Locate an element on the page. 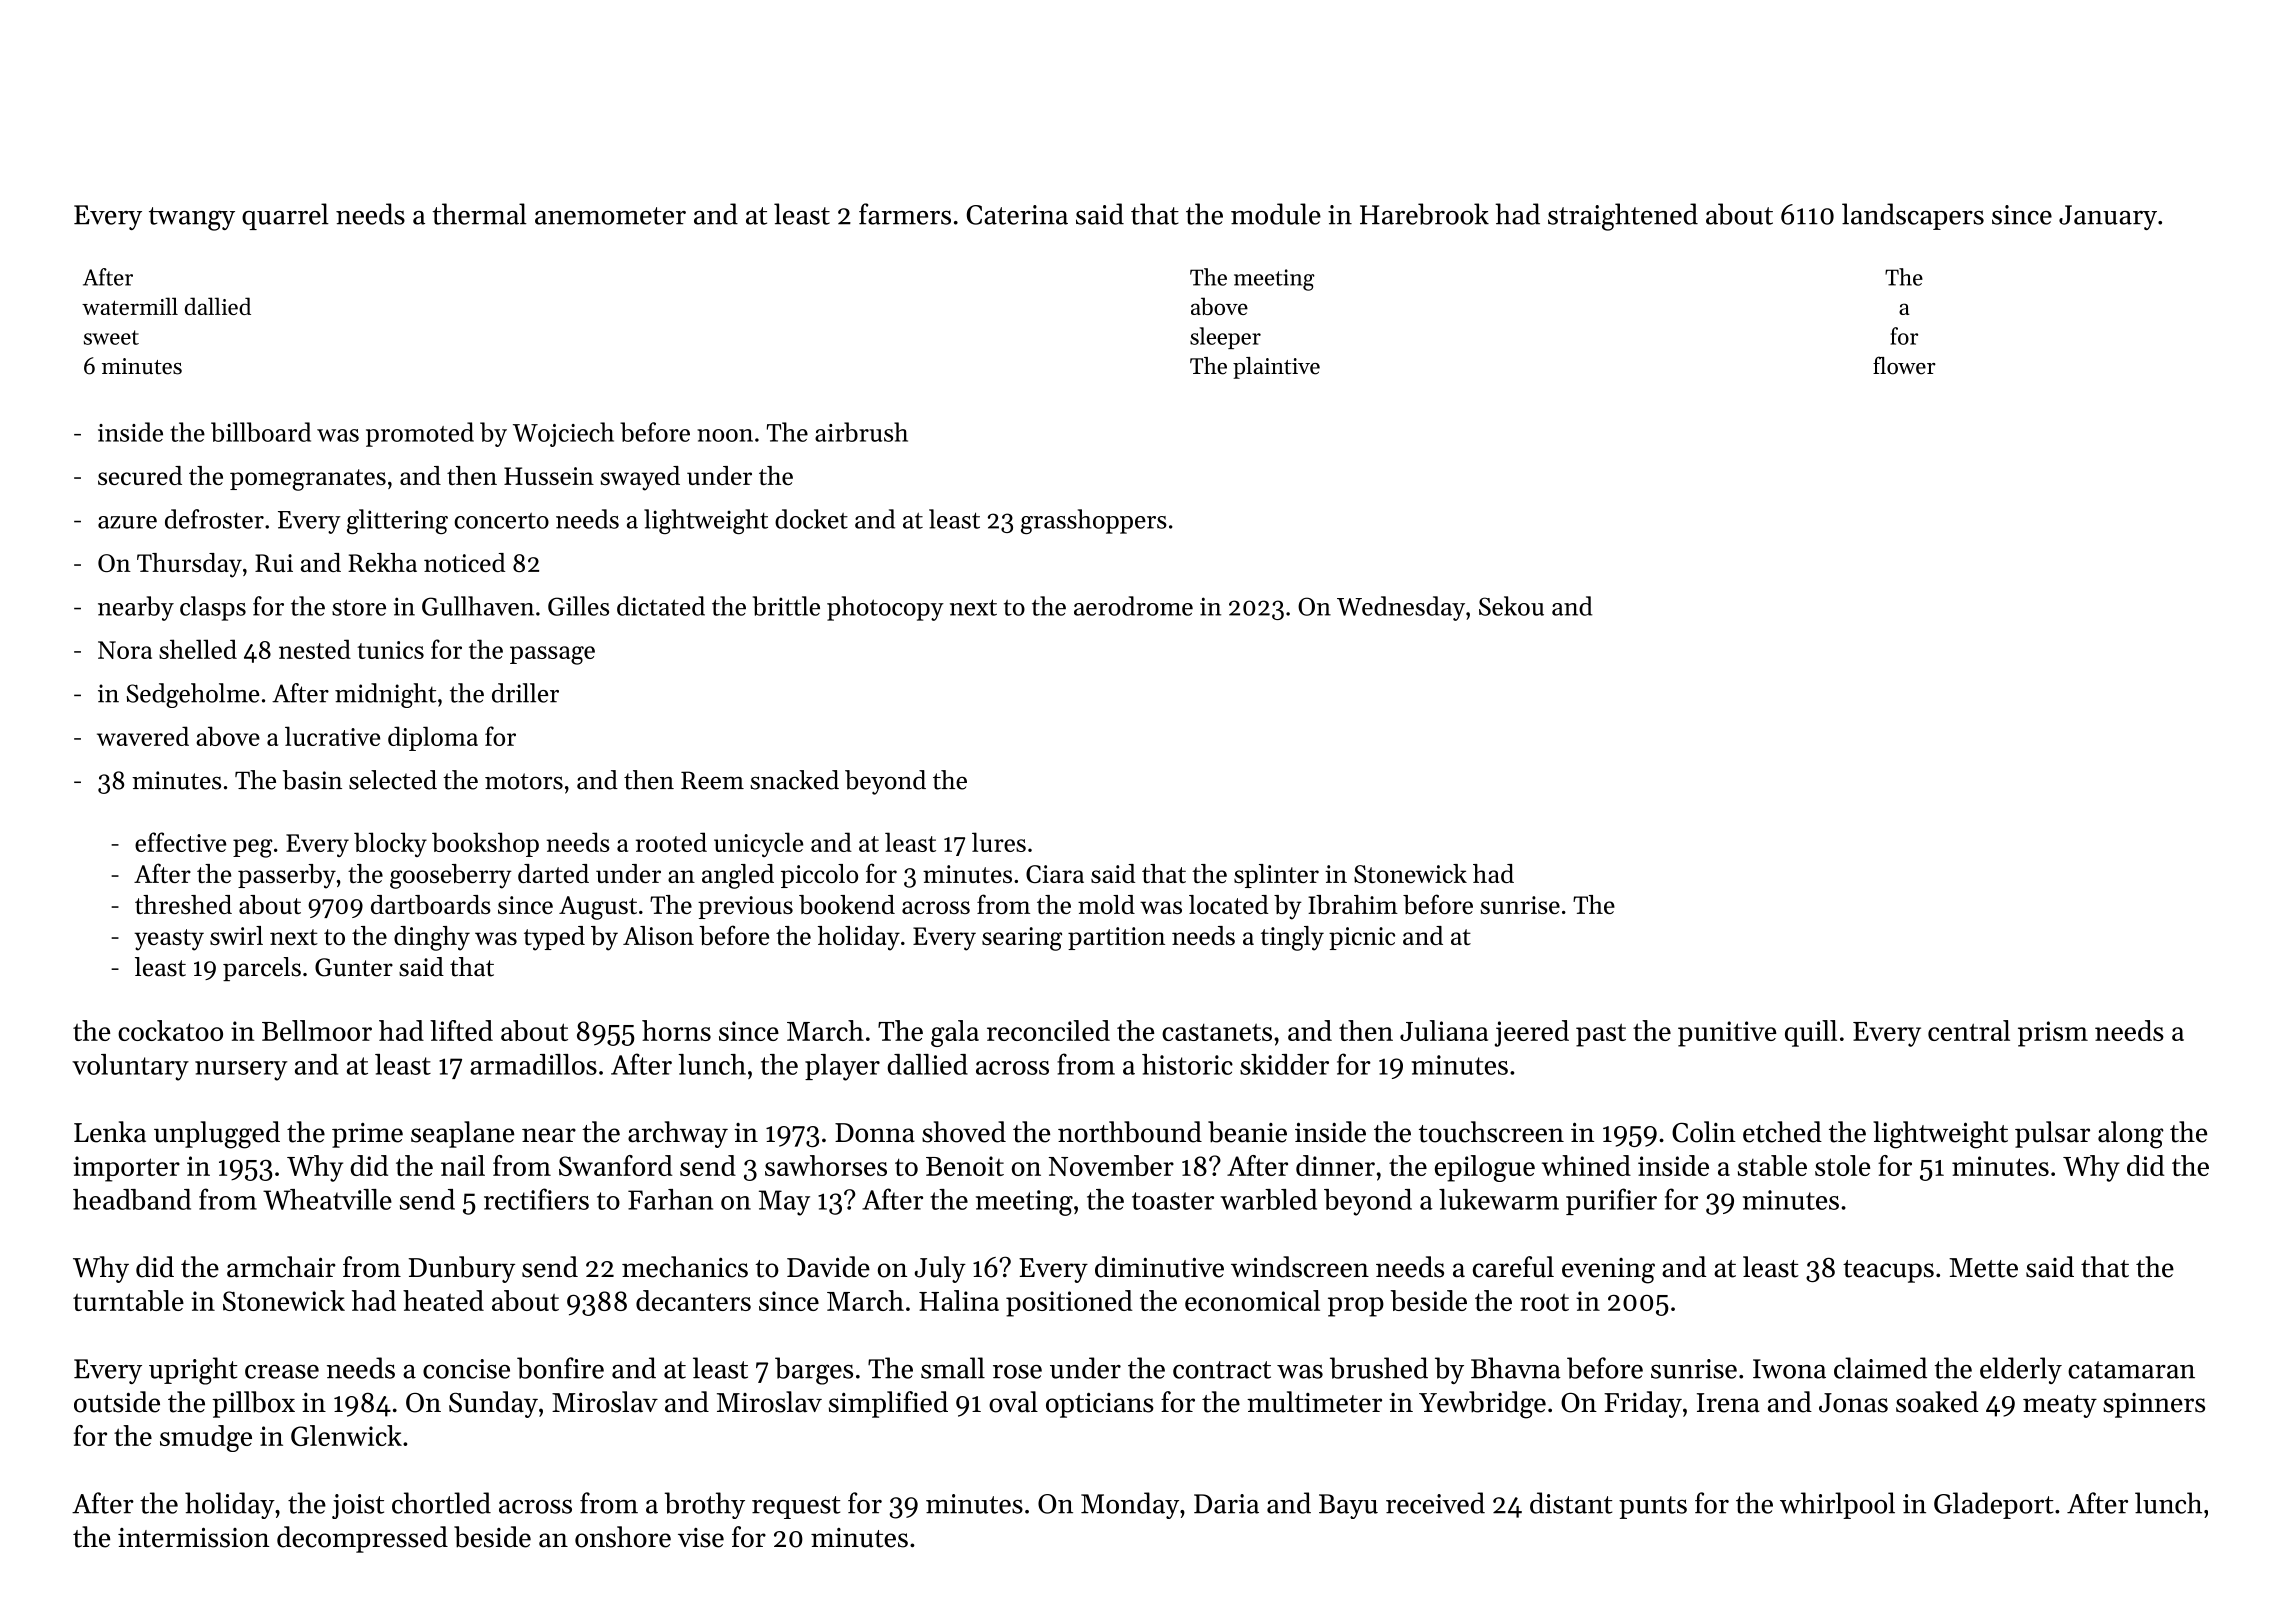 Image resolution: width=2292 pixels, height=1620 pixels. prism is located at coordinates (2053, 1034).
